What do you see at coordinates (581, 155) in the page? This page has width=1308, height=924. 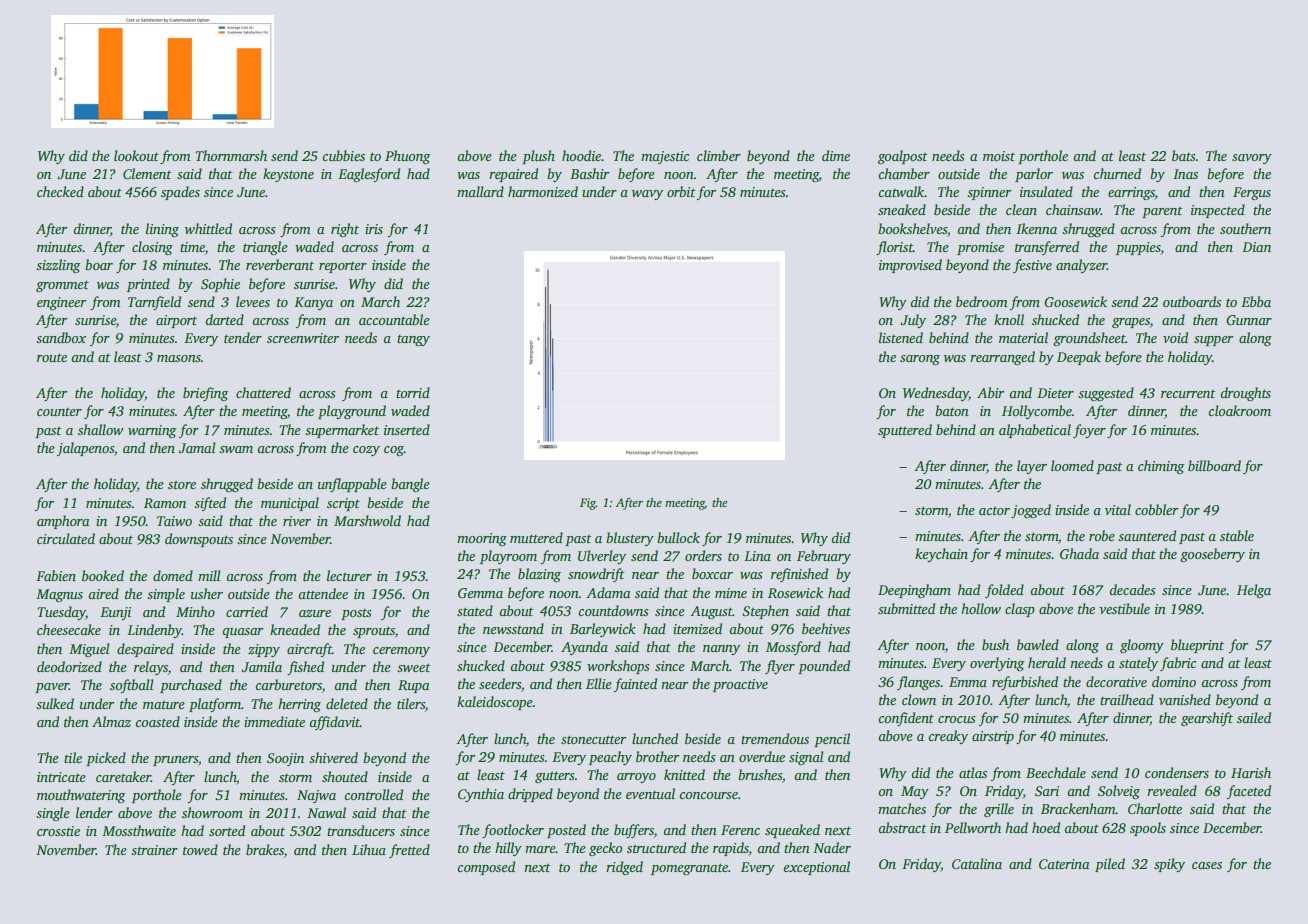 I see `hoodie` at bounding box center [581, 155].
